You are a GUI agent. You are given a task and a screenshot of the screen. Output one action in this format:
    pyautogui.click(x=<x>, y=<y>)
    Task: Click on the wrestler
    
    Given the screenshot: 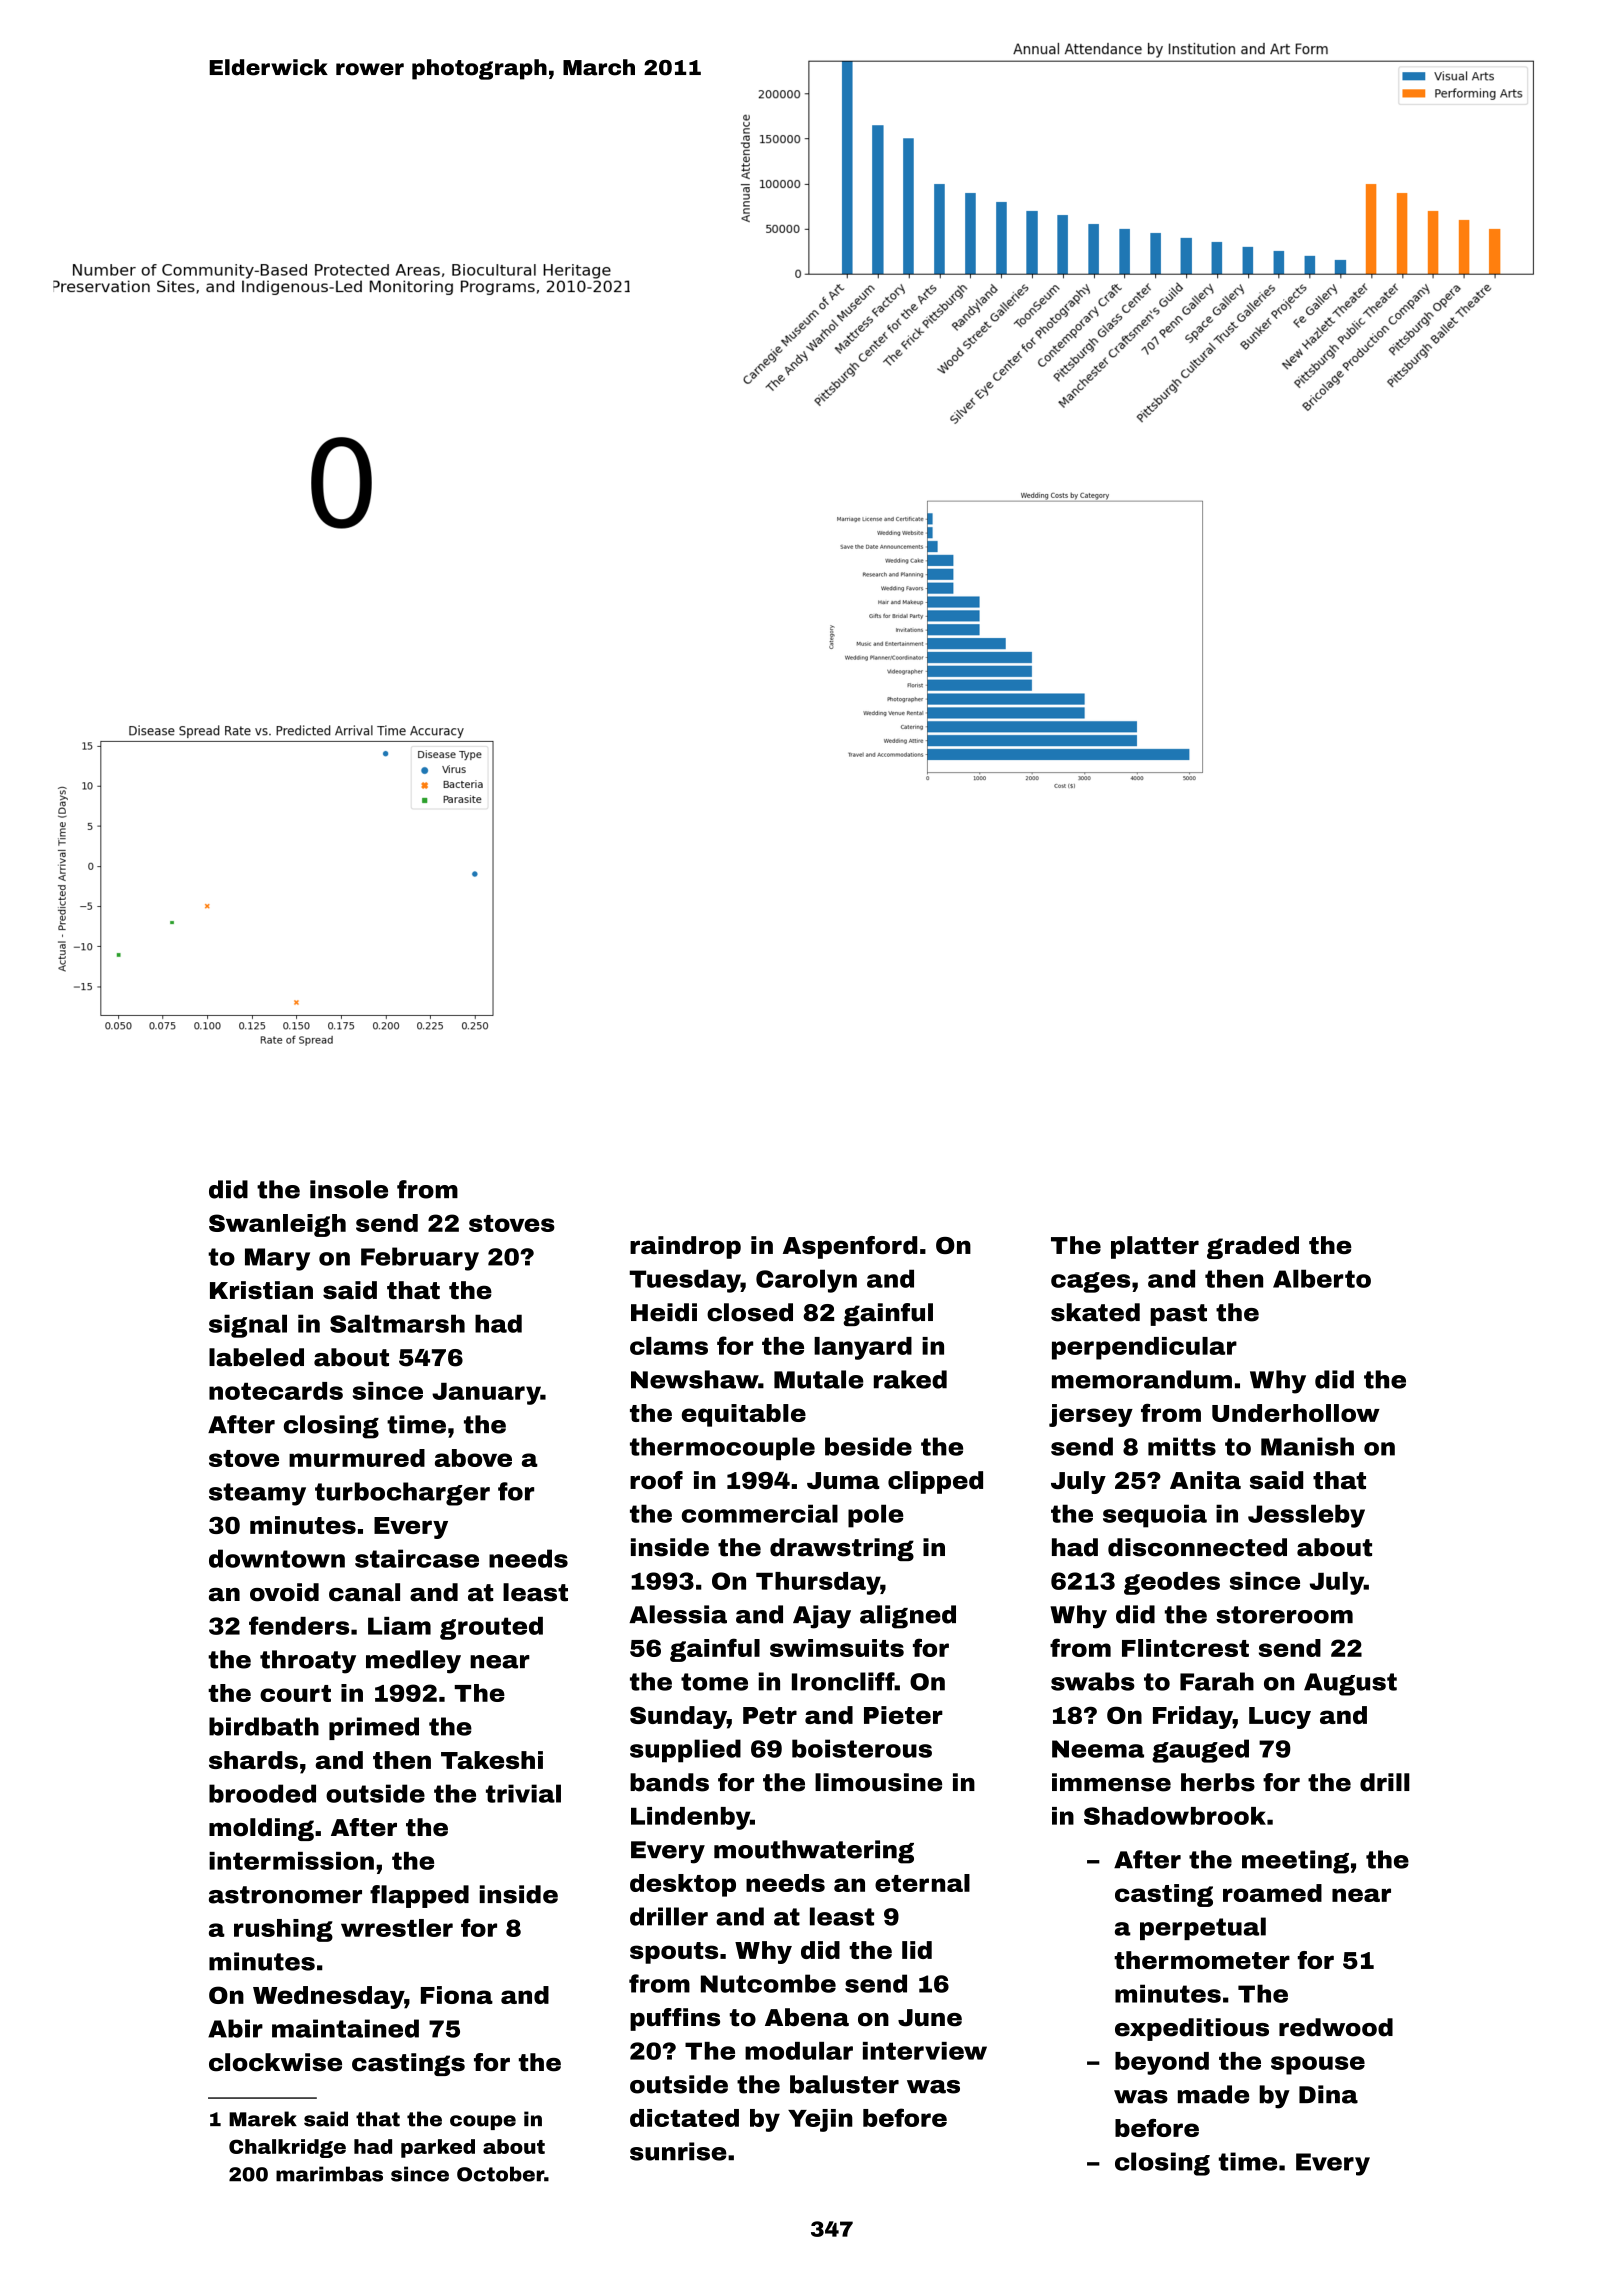 What is the action you would take?
    pyautogui.click(x=397, y=1928)
